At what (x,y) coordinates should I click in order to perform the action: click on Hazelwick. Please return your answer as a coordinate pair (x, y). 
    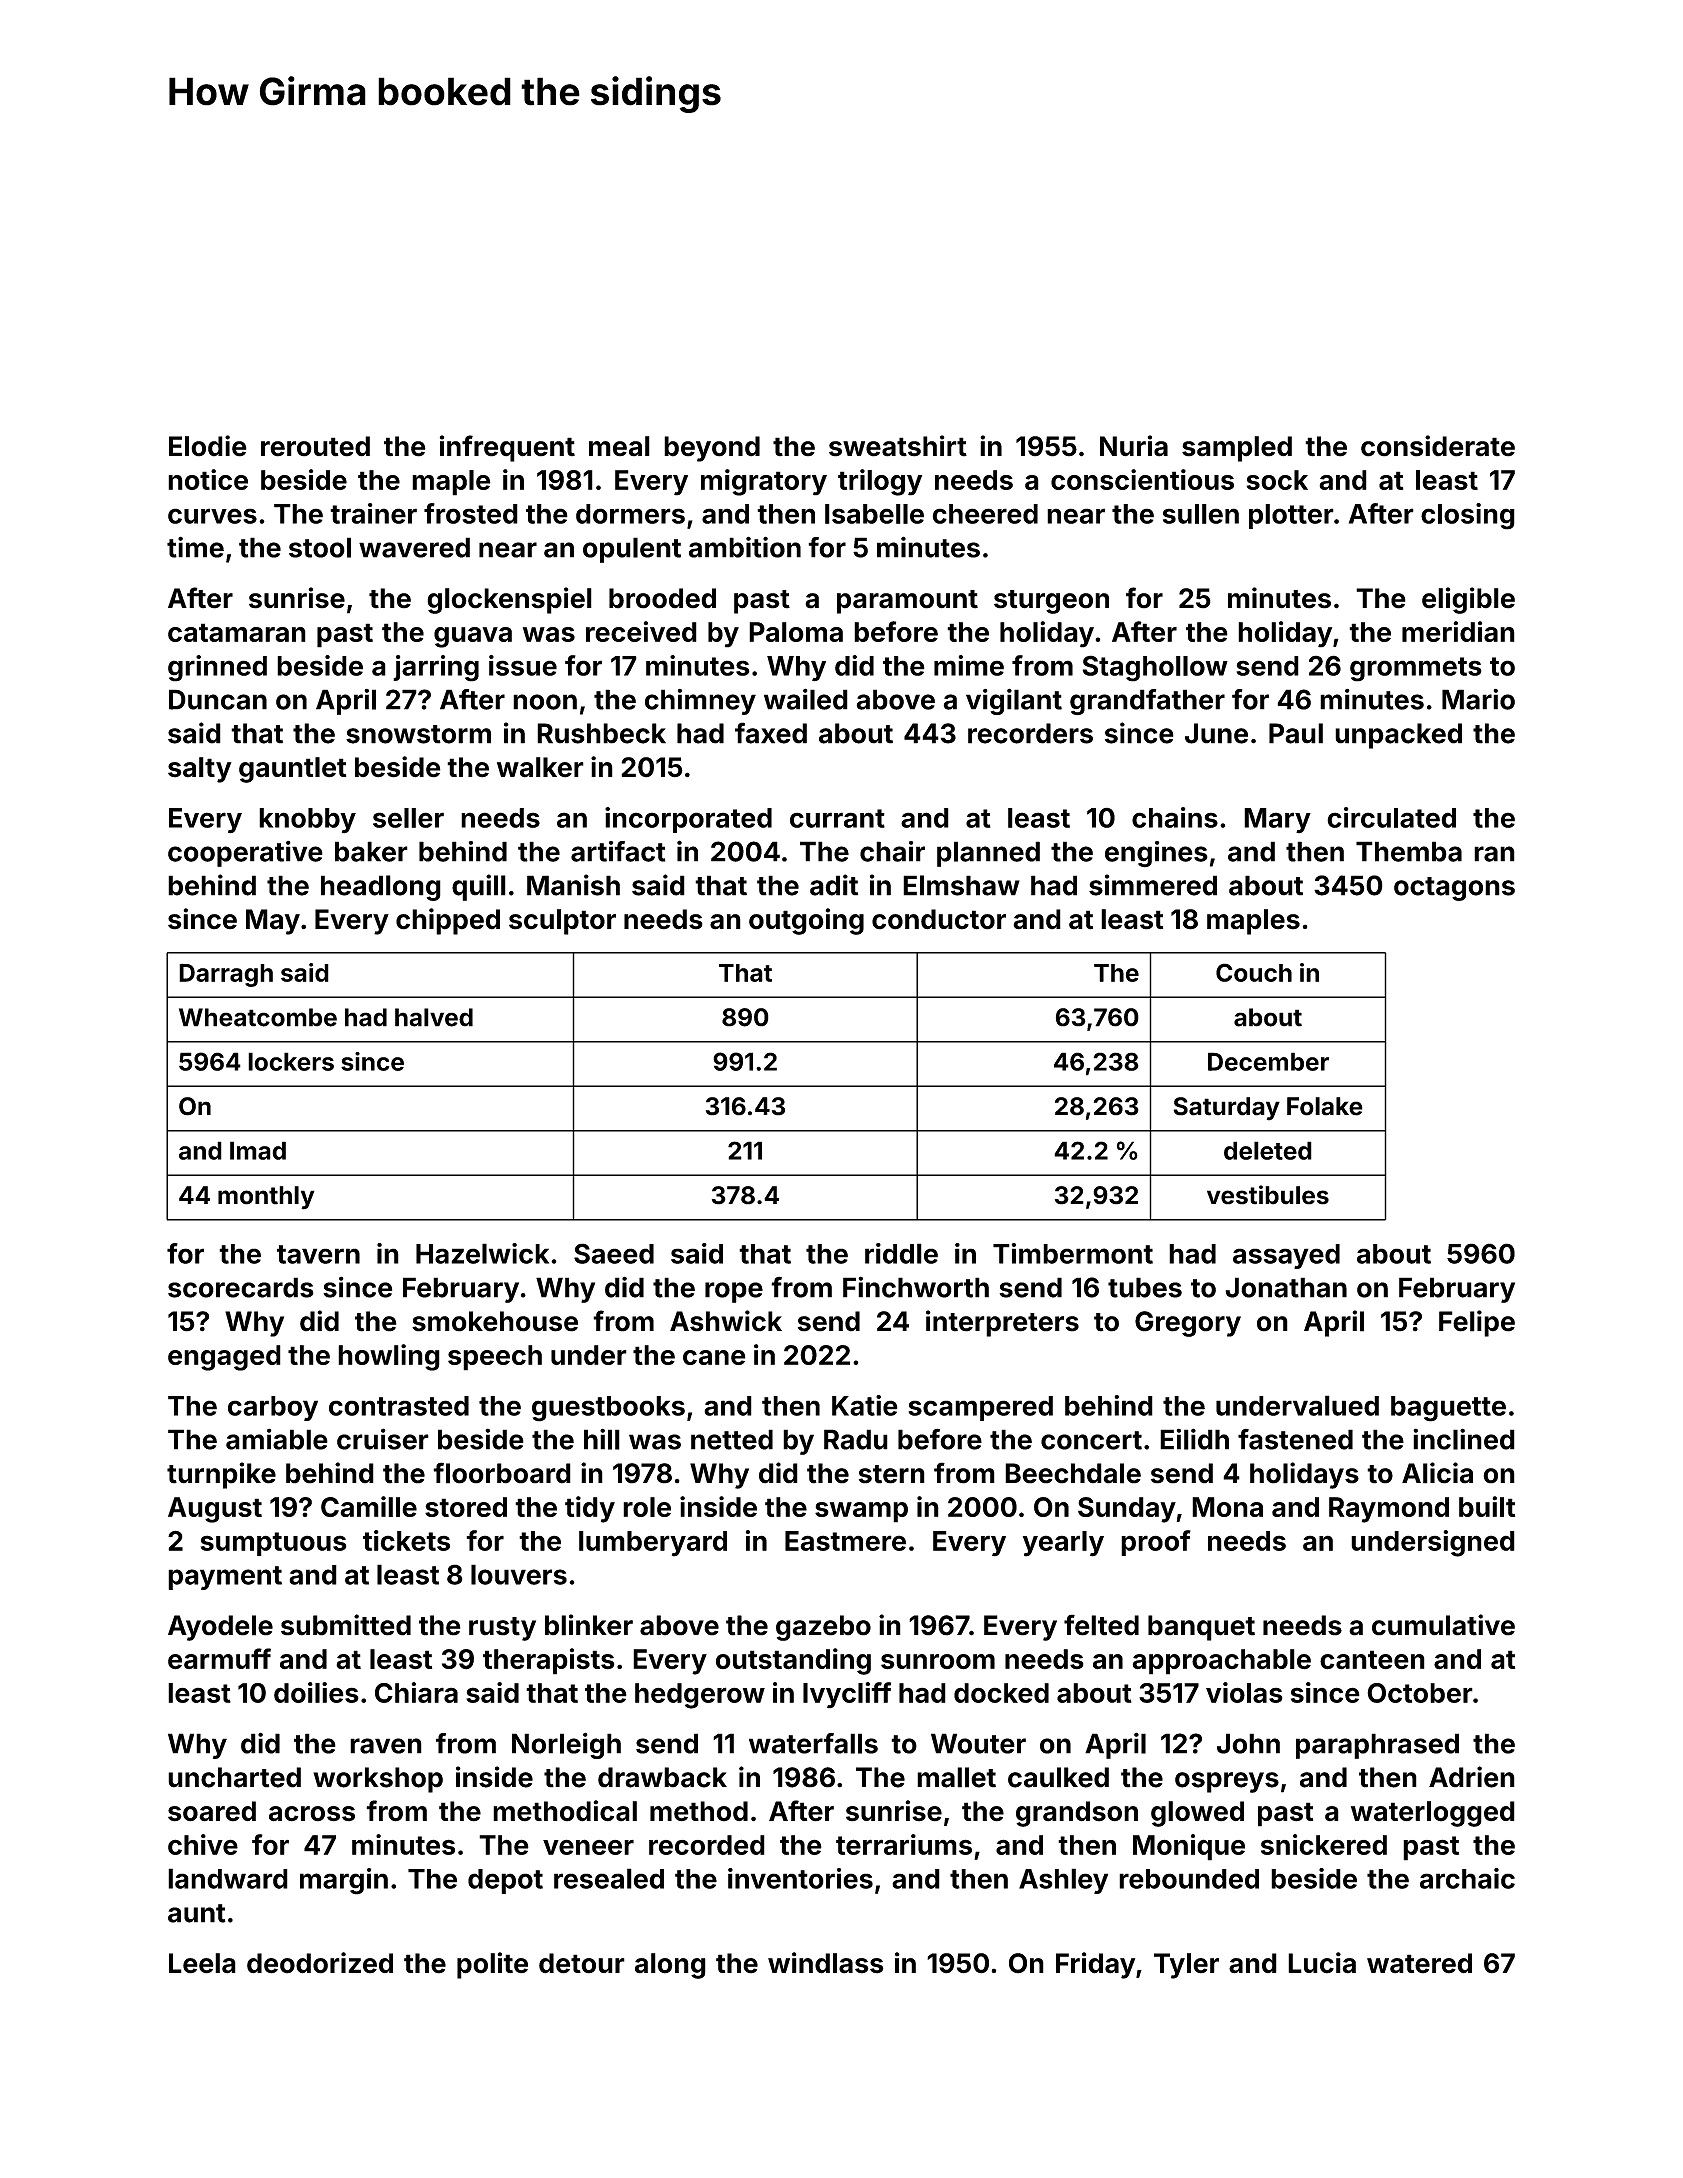
    Looking at the image, I should click on (482, 1253).
